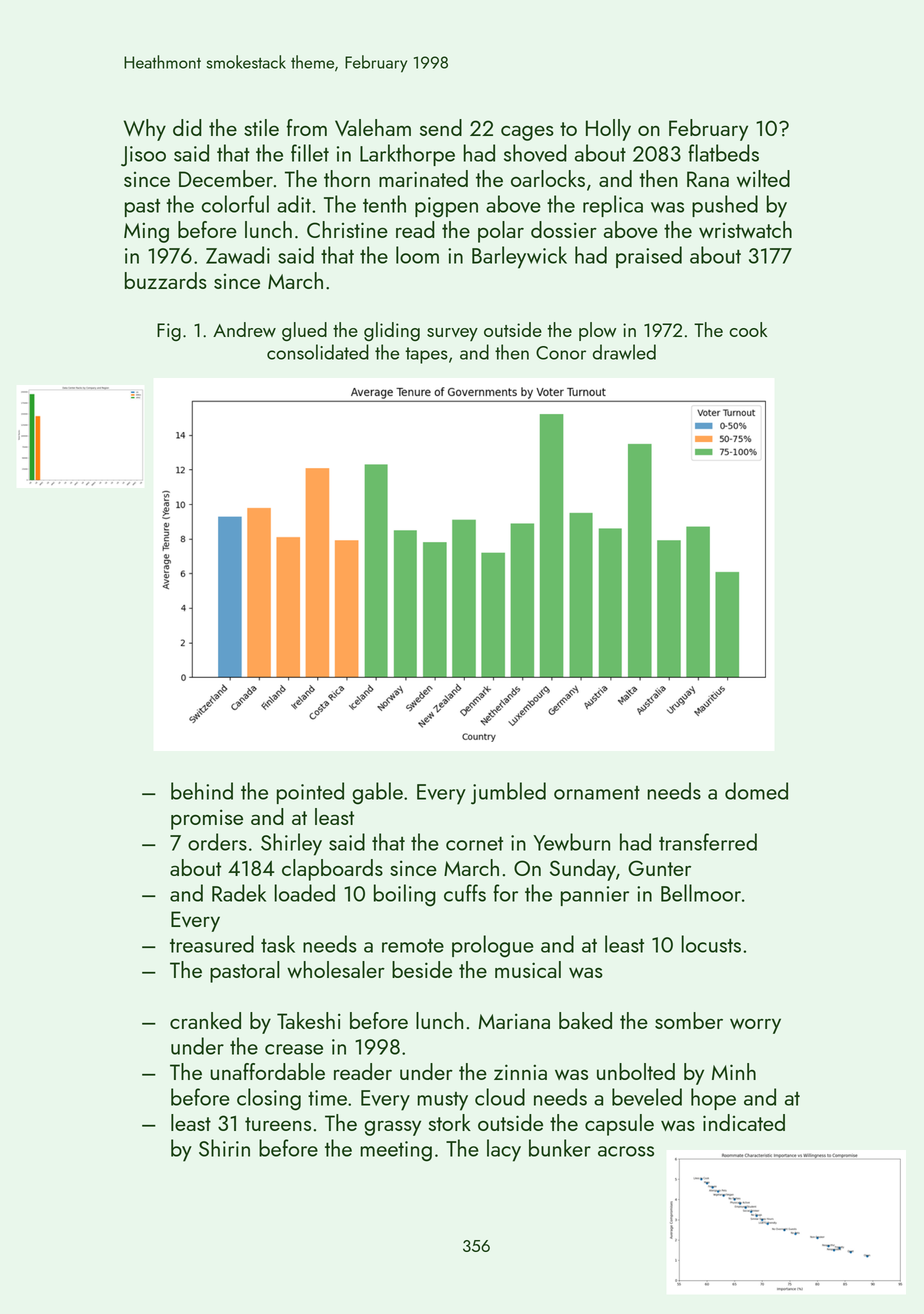  Describe the element at coordinates (291, 844) in the page. I see `Shirley` at that location.
